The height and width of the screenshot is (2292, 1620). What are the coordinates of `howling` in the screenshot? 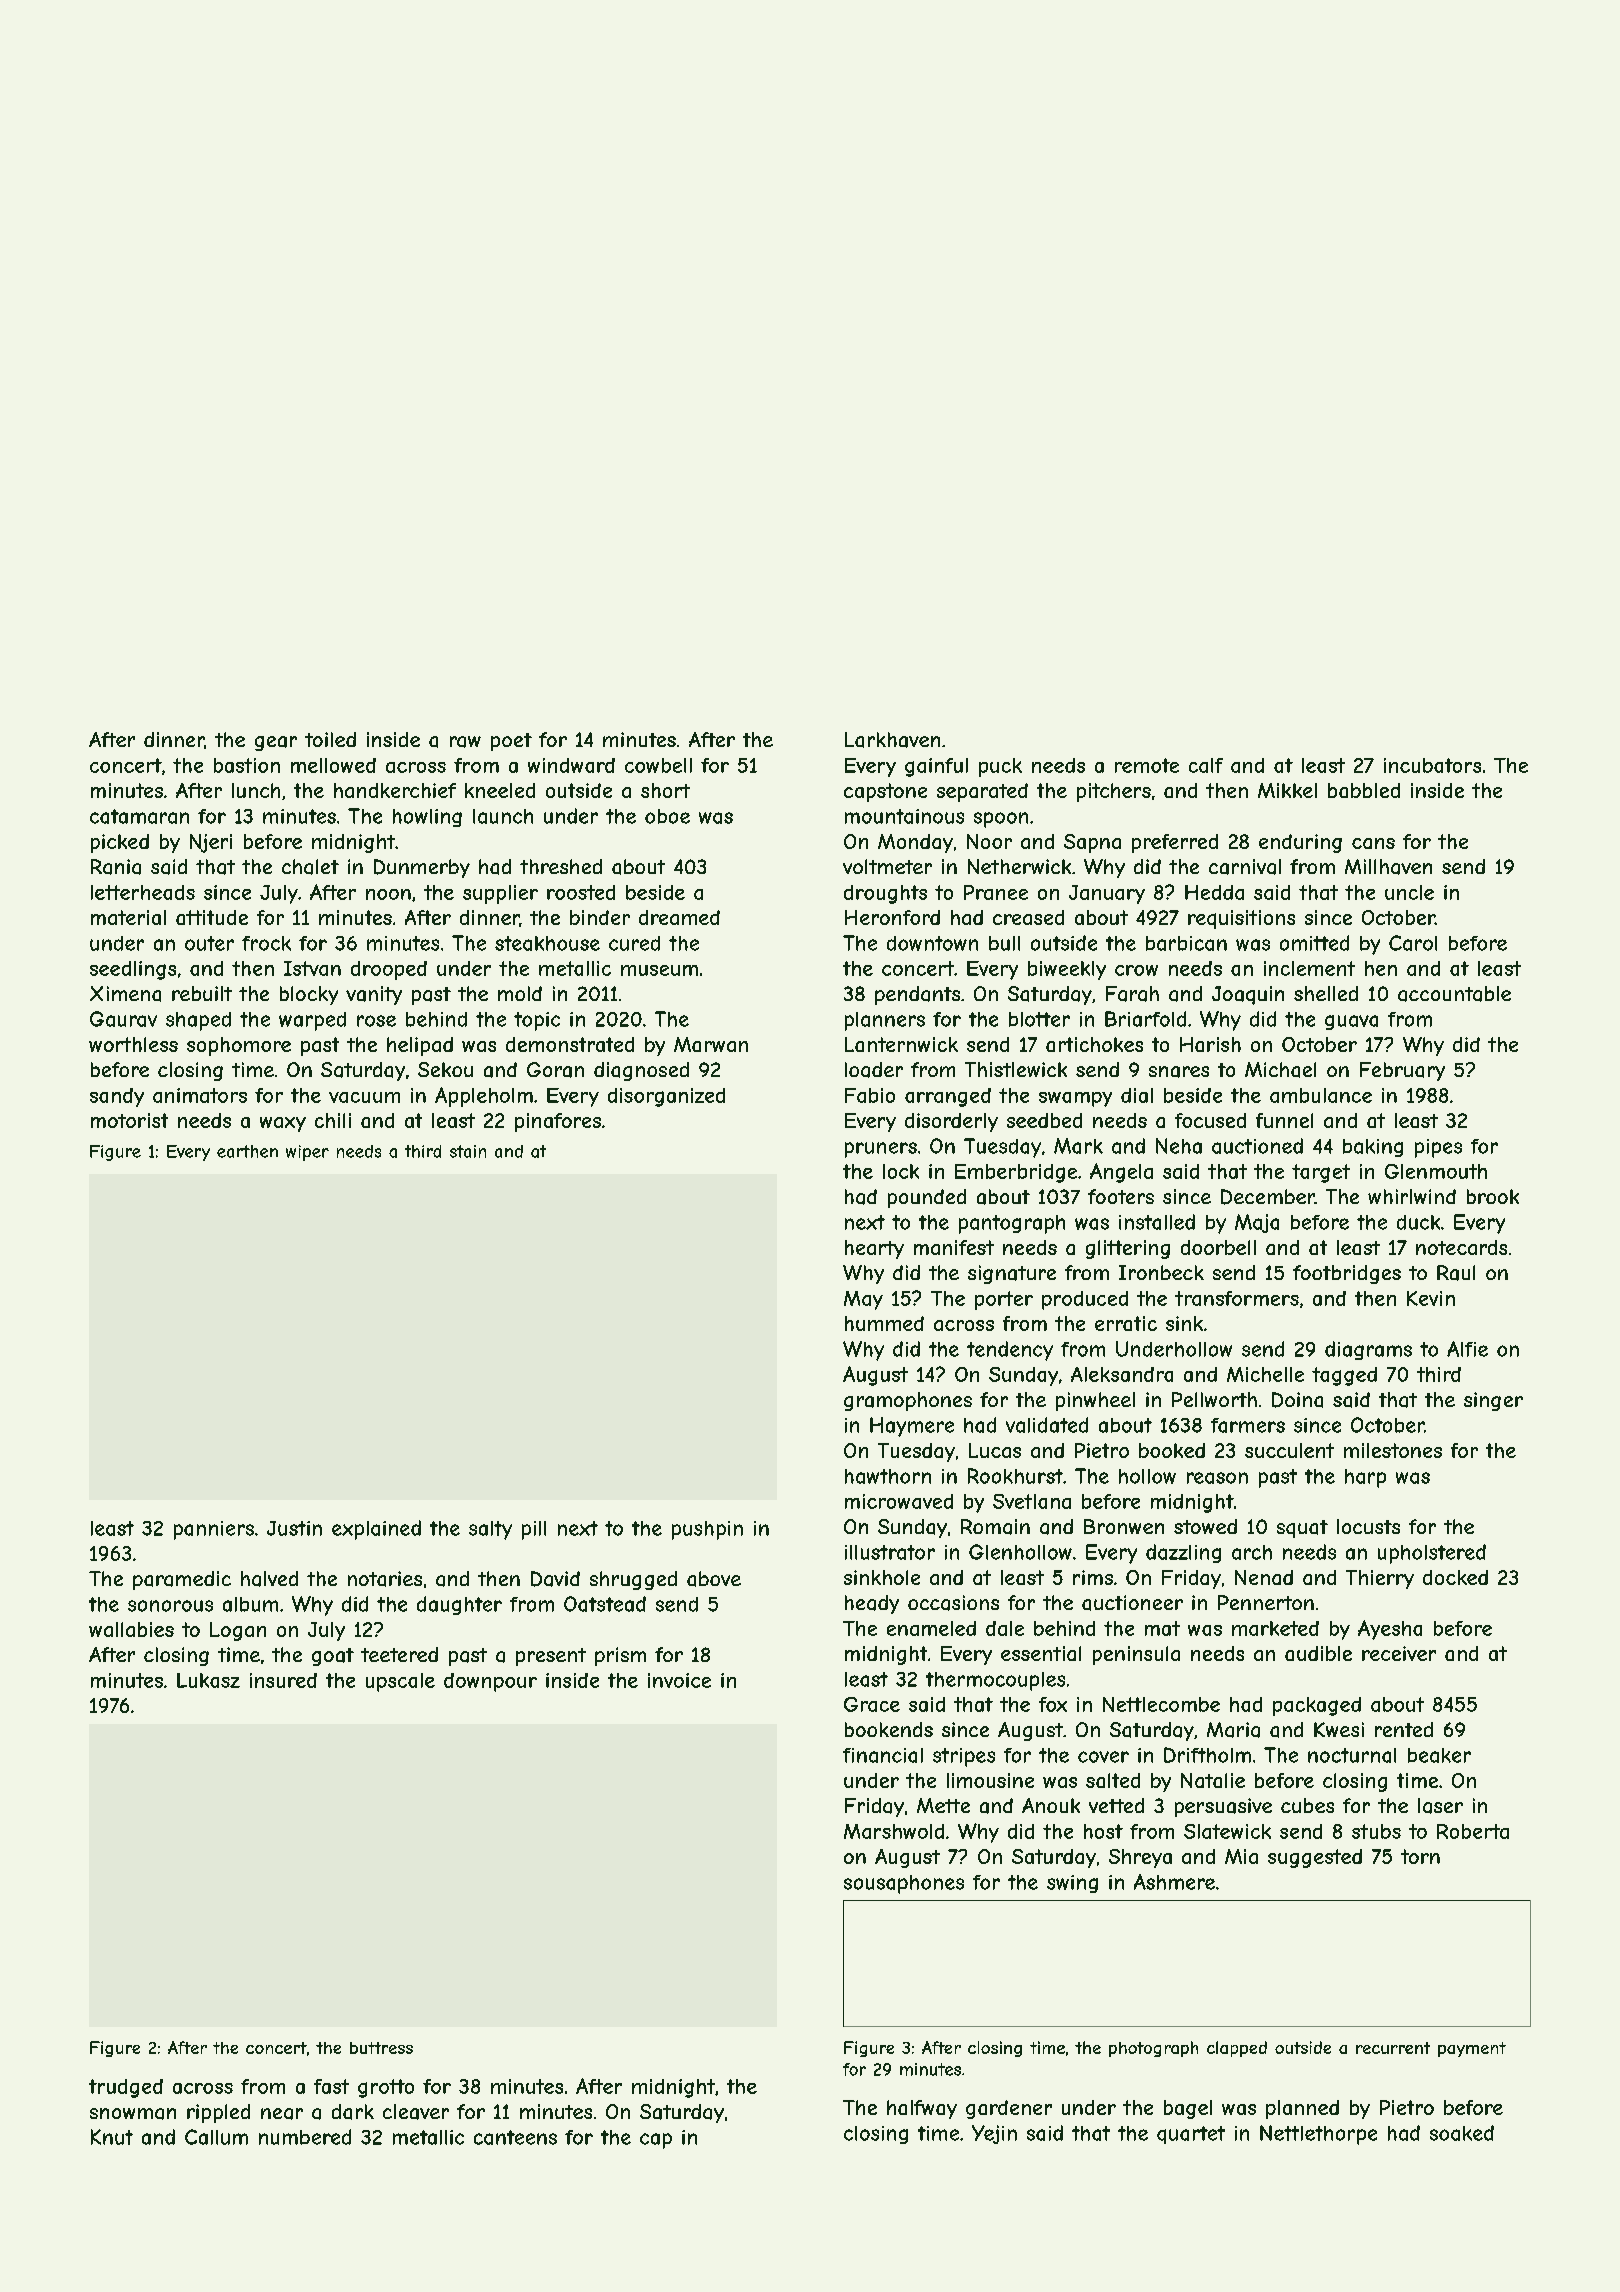 It's located at (427, 818).
